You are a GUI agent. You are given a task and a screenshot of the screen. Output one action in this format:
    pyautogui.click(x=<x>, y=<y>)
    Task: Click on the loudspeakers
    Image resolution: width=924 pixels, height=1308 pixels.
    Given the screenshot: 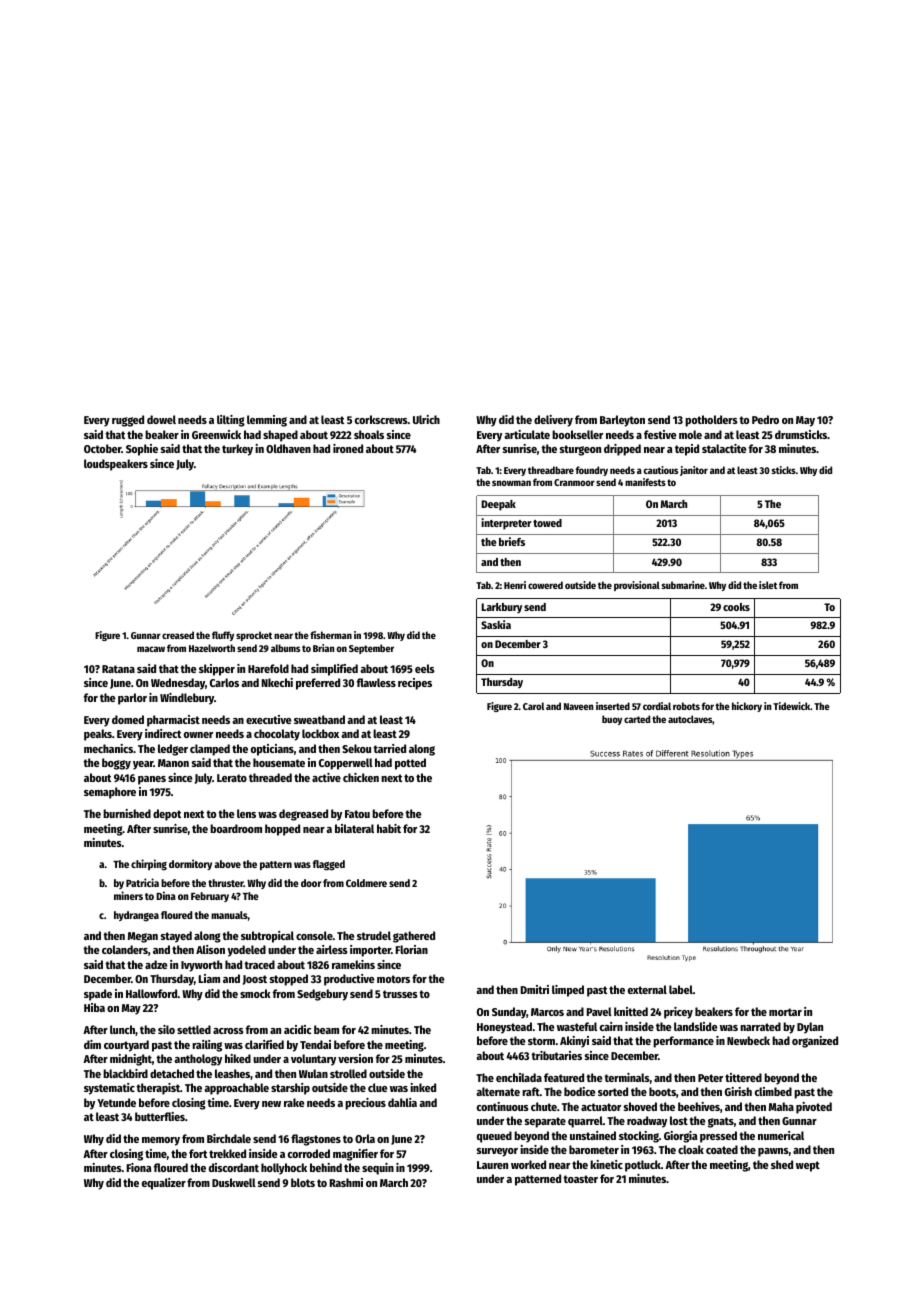 What is the action you would take?
    pyautogui.click(x=116, y=465)
